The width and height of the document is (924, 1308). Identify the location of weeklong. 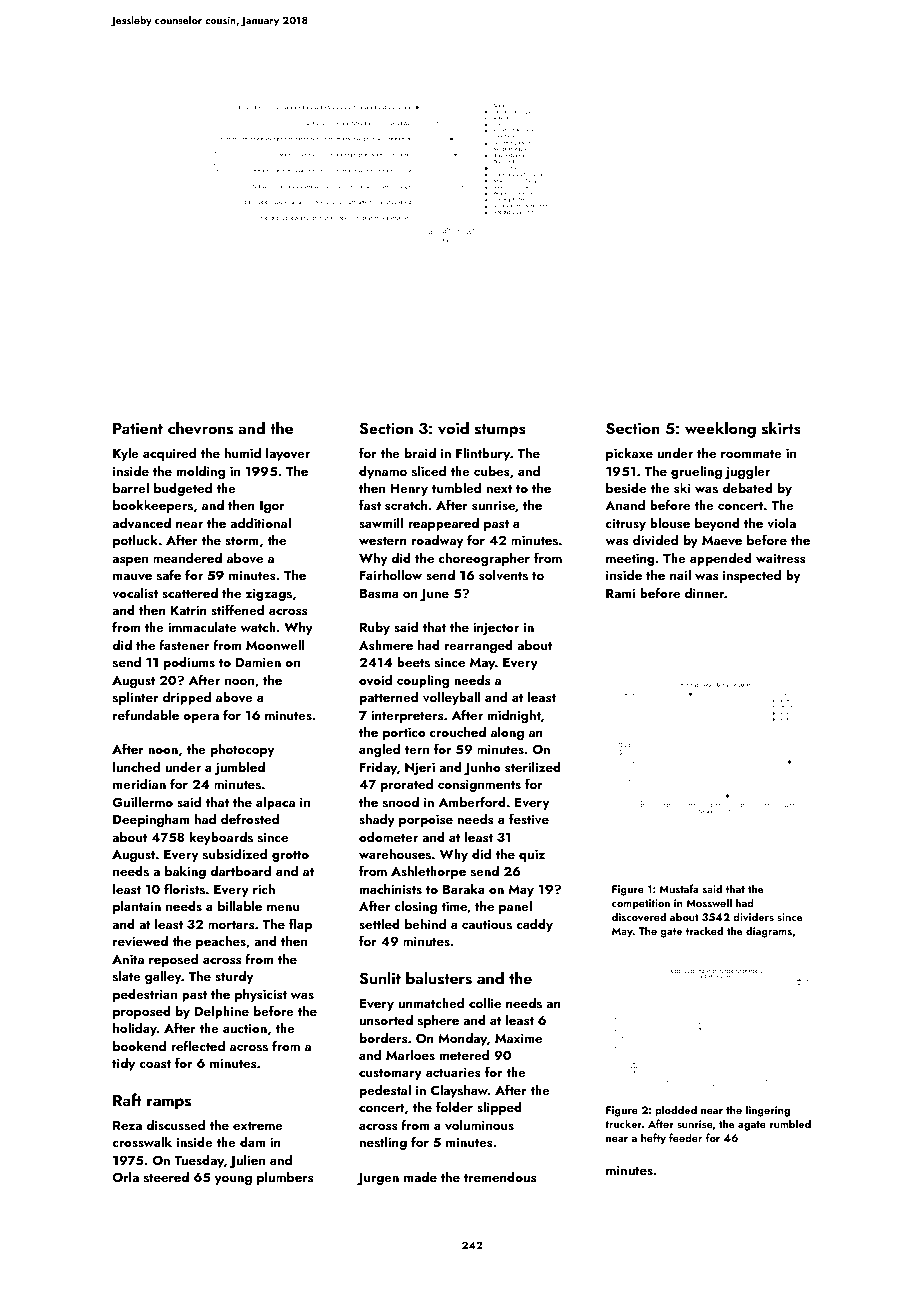
(720, 429).
